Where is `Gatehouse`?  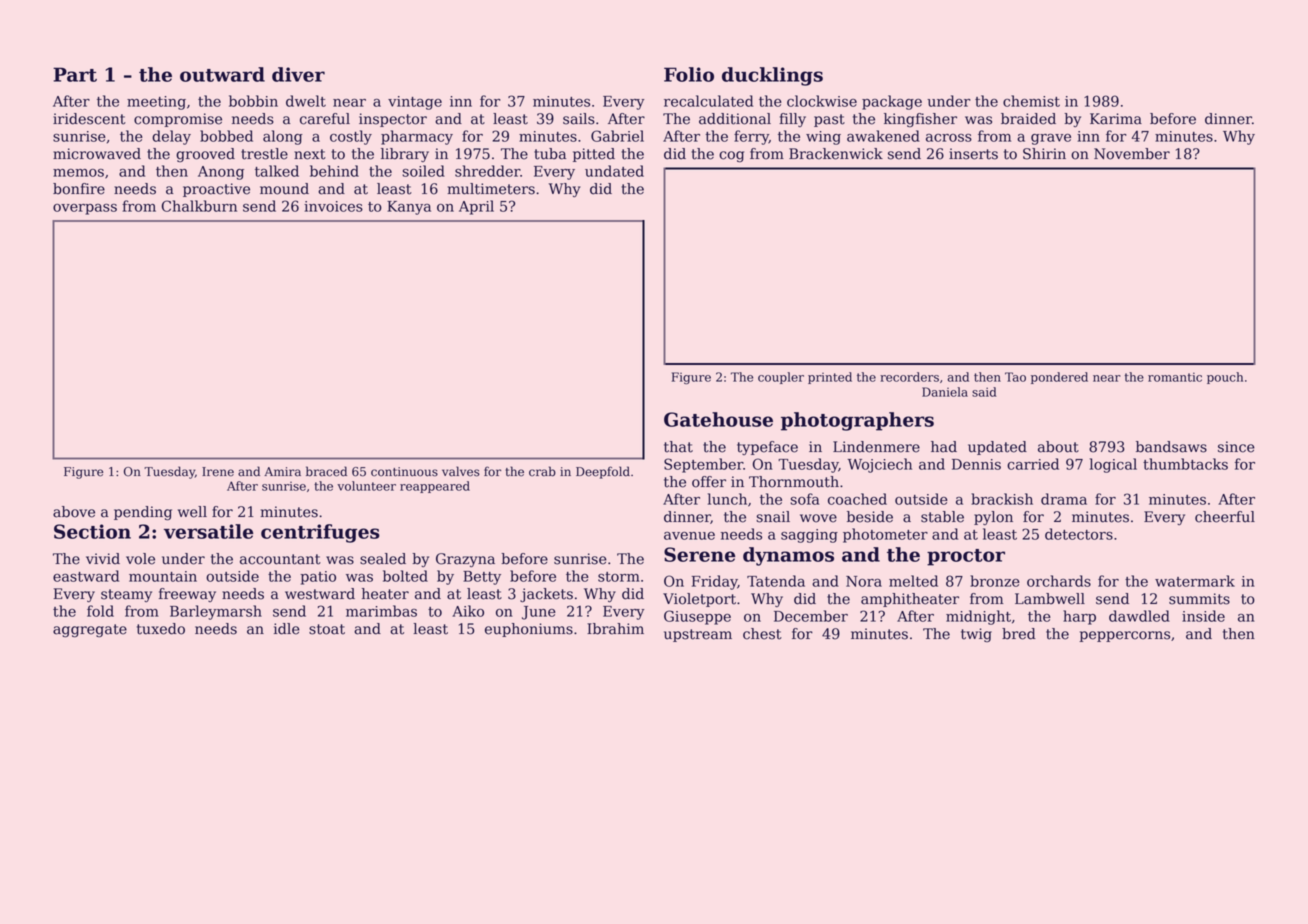
Gatehouse is located at coordinates (718, 419).
